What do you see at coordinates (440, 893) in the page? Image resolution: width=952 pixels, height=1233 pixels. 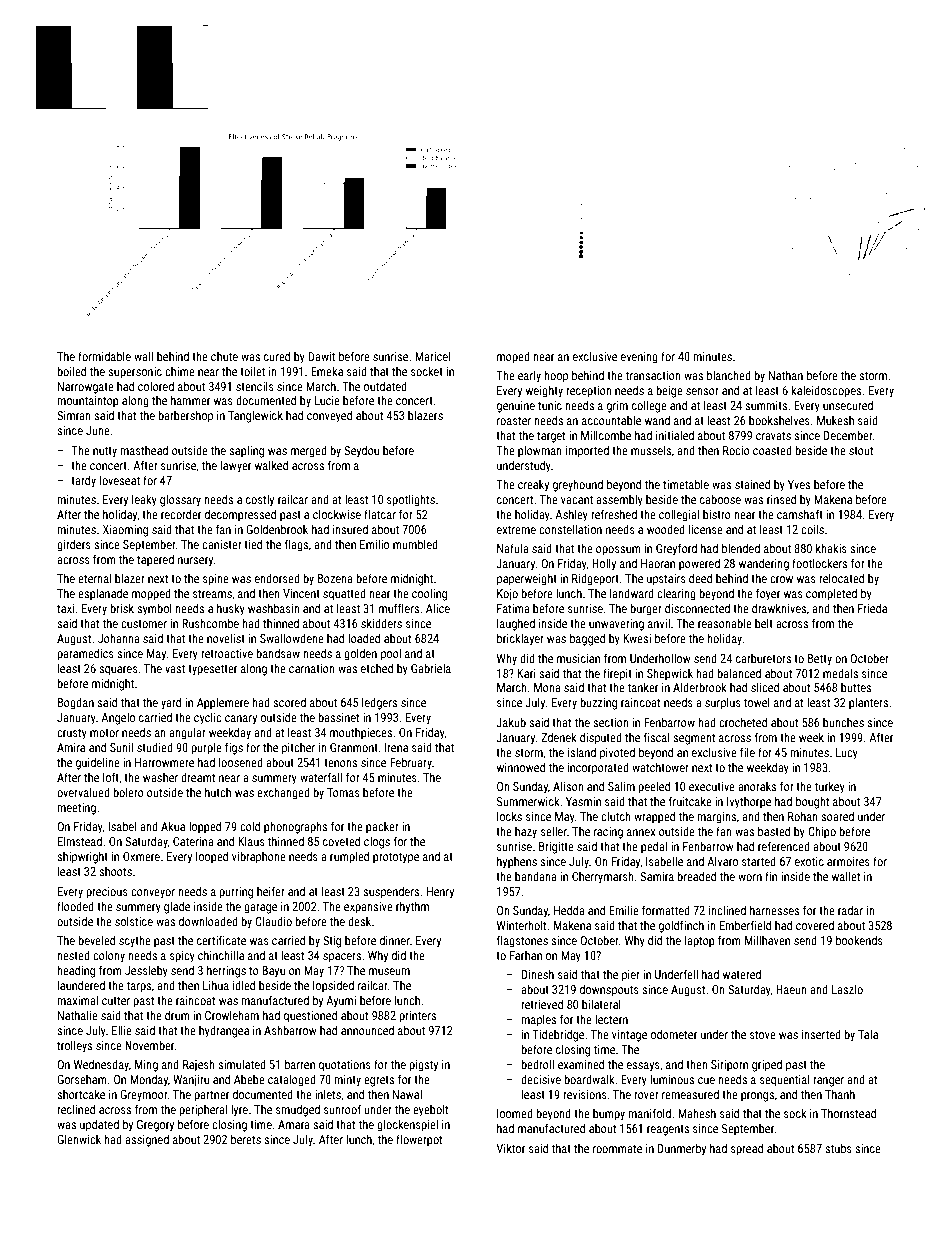 I see `Henry` at bounding box center [440, 893].
